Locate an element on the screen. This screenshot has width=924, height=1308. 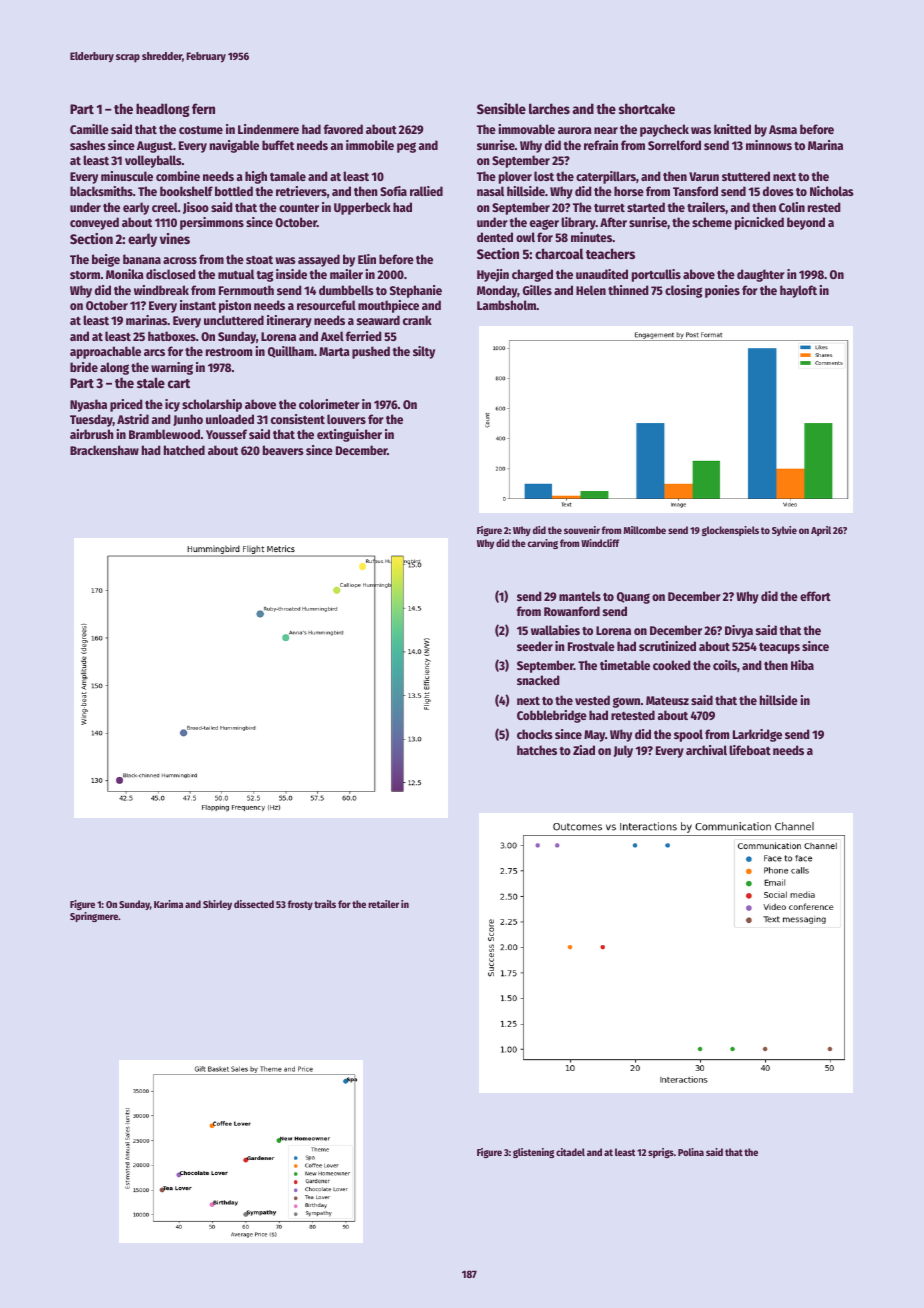
Millcombe is located at coordinates (644, 530).
